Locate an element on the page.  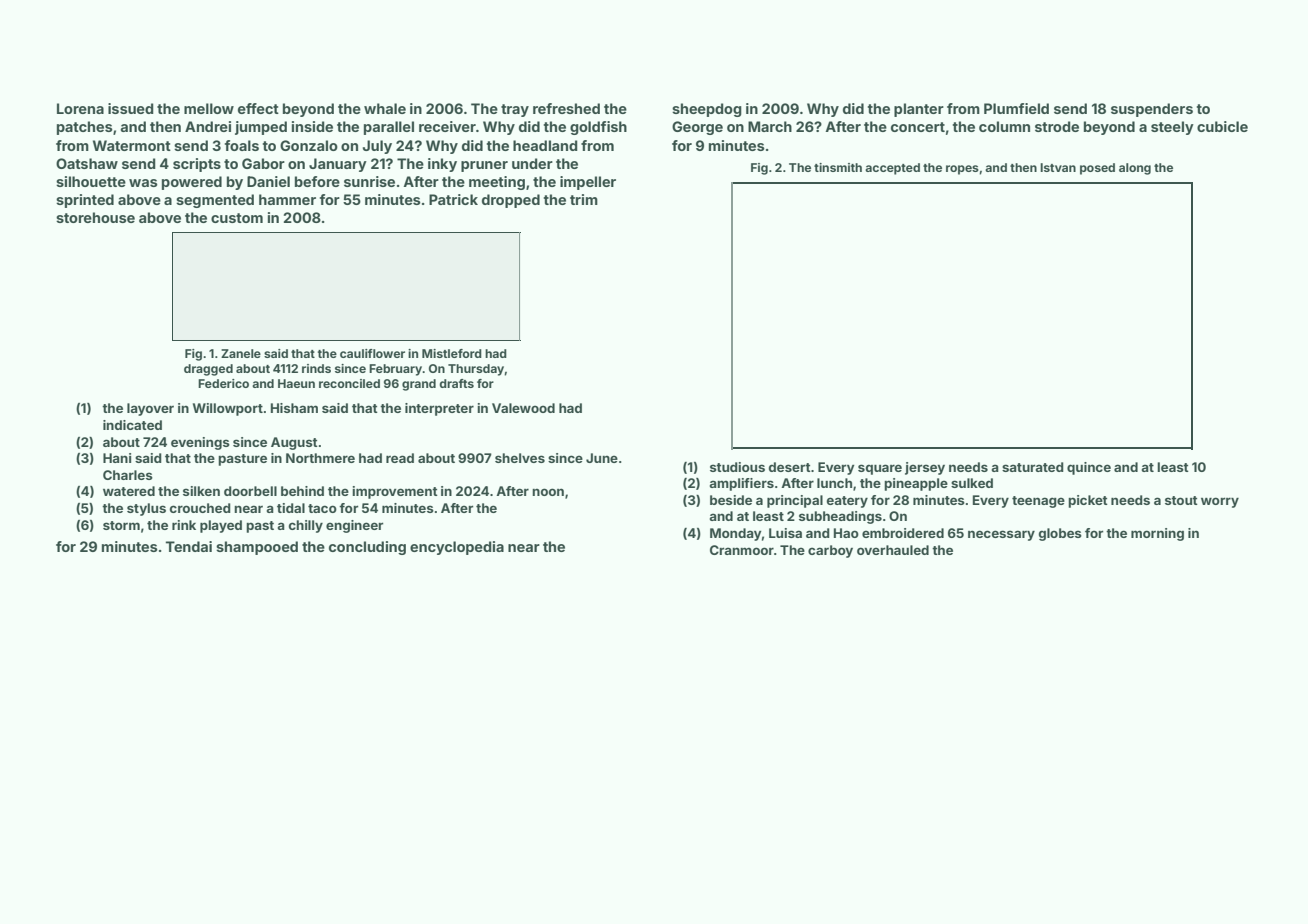
refreshed is located at coordinates (566, 108).
